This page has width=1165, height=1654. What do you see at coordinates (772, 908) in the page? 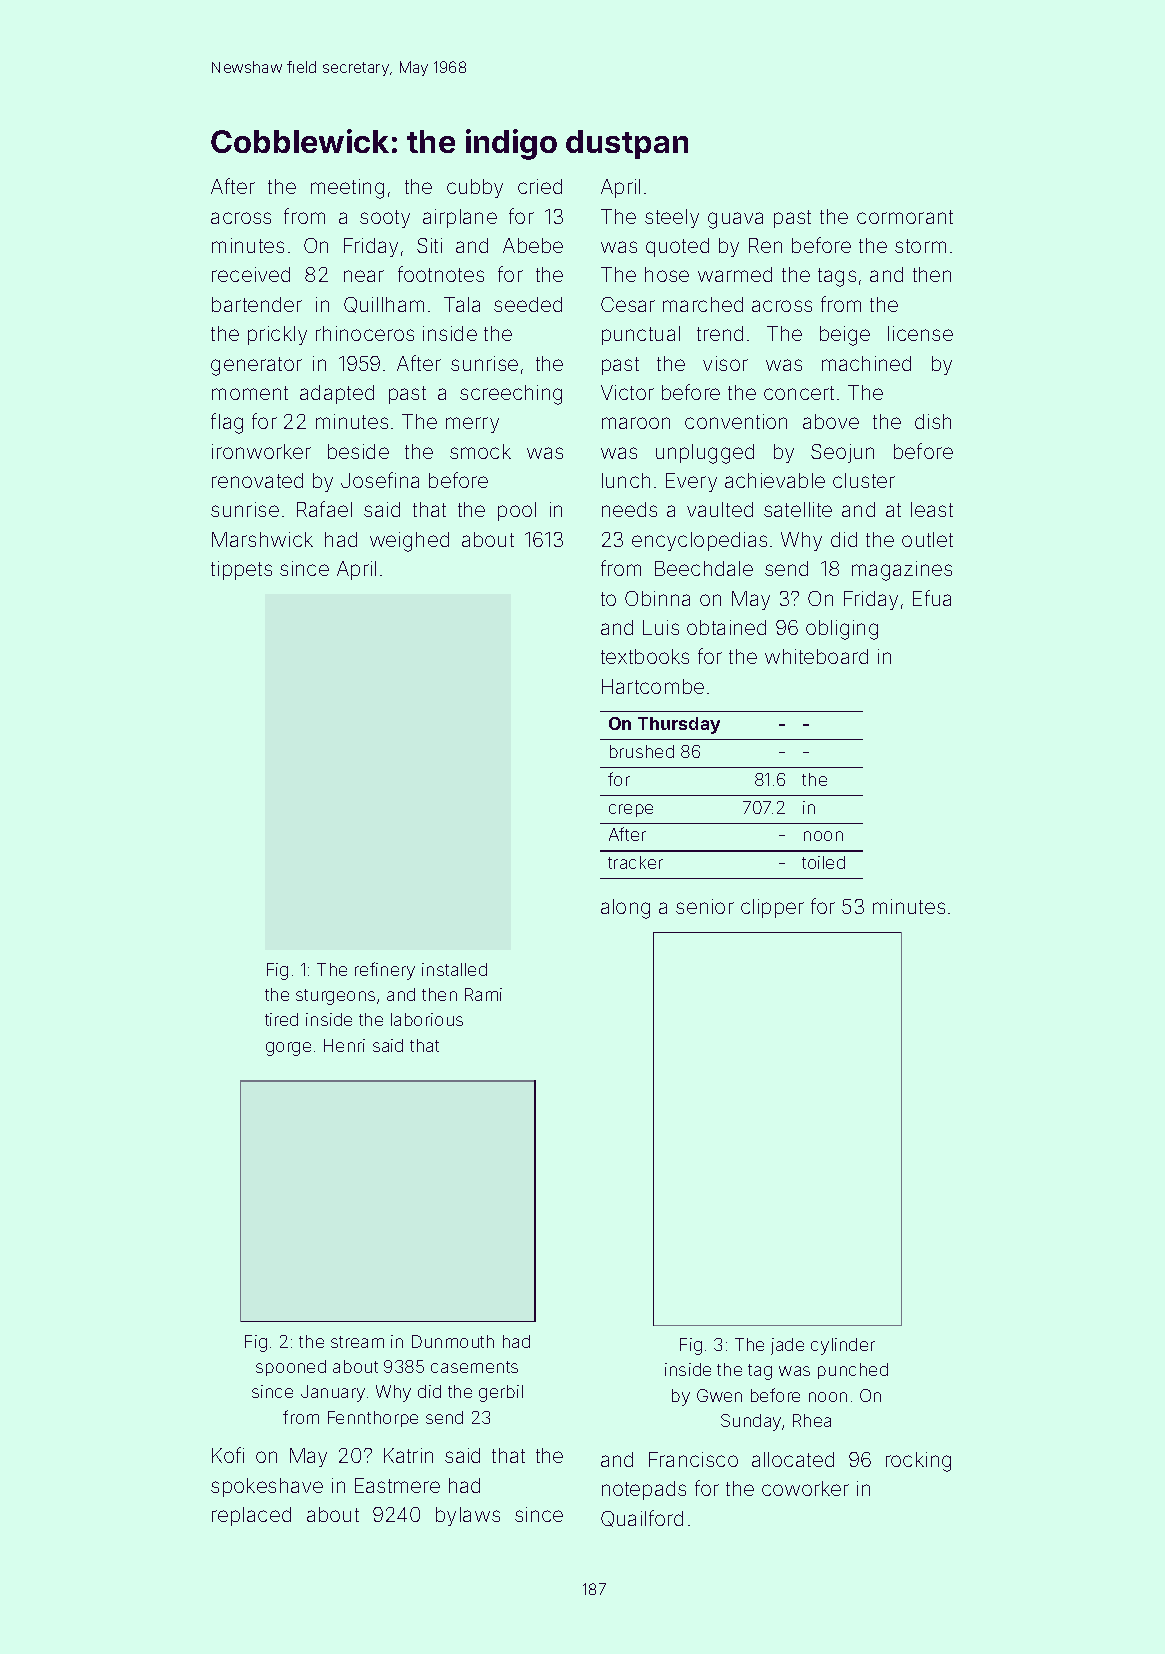
I see `clipper` at bounding box center [772, 908].
